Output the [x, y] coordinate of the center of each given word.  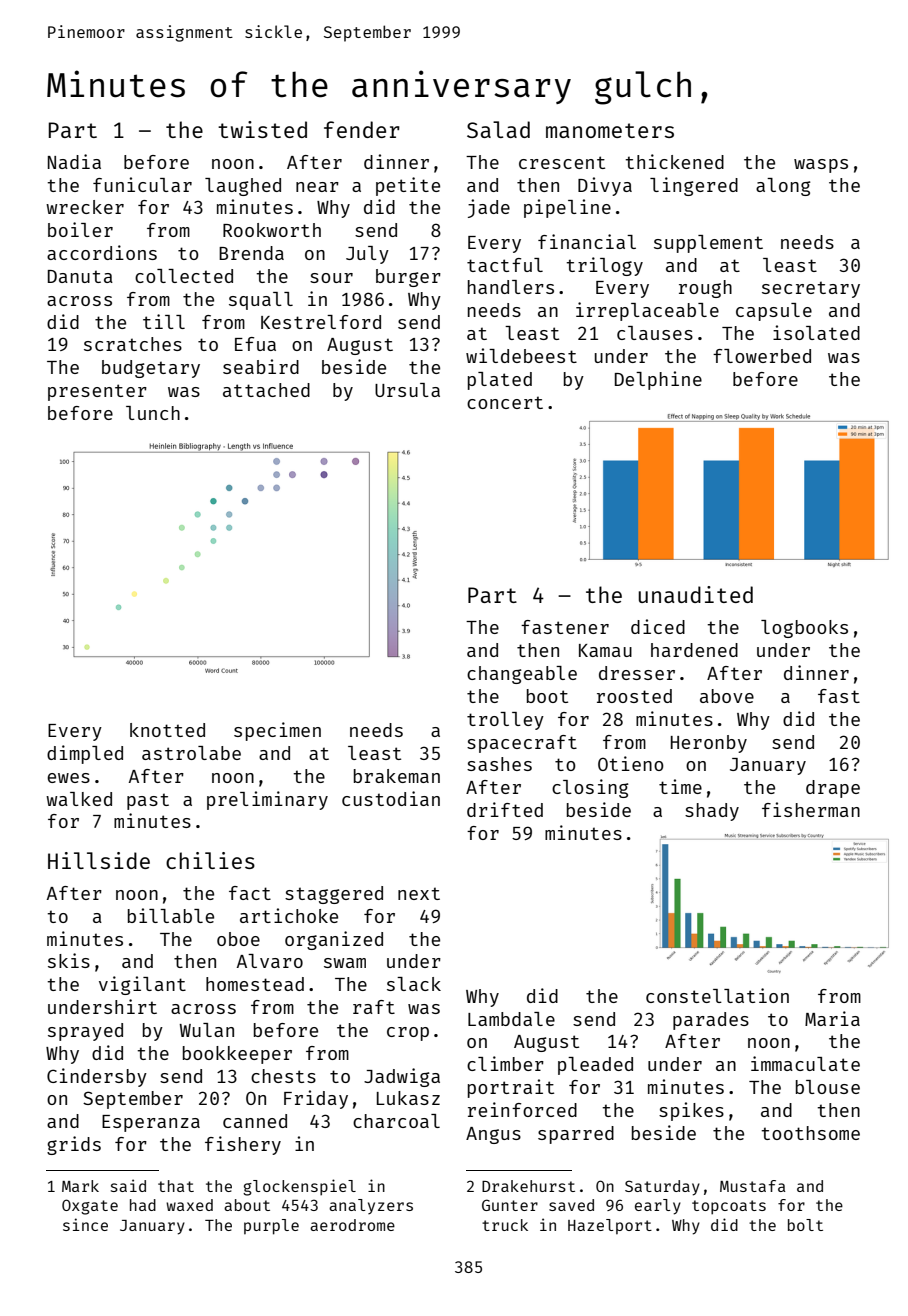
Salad [498, 129]
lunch [153, 413]
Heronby [709, 744]
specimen [277, 731]
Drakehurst [528, 1186]
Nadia [74, 161]
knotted [167, 730]
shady [712, 812]
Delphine [658, 380]
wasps [821, 166]
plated [500, 381]
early [658, 1207]
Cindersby [97, 1077]
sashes [499, 764]
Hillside [99, 860]
